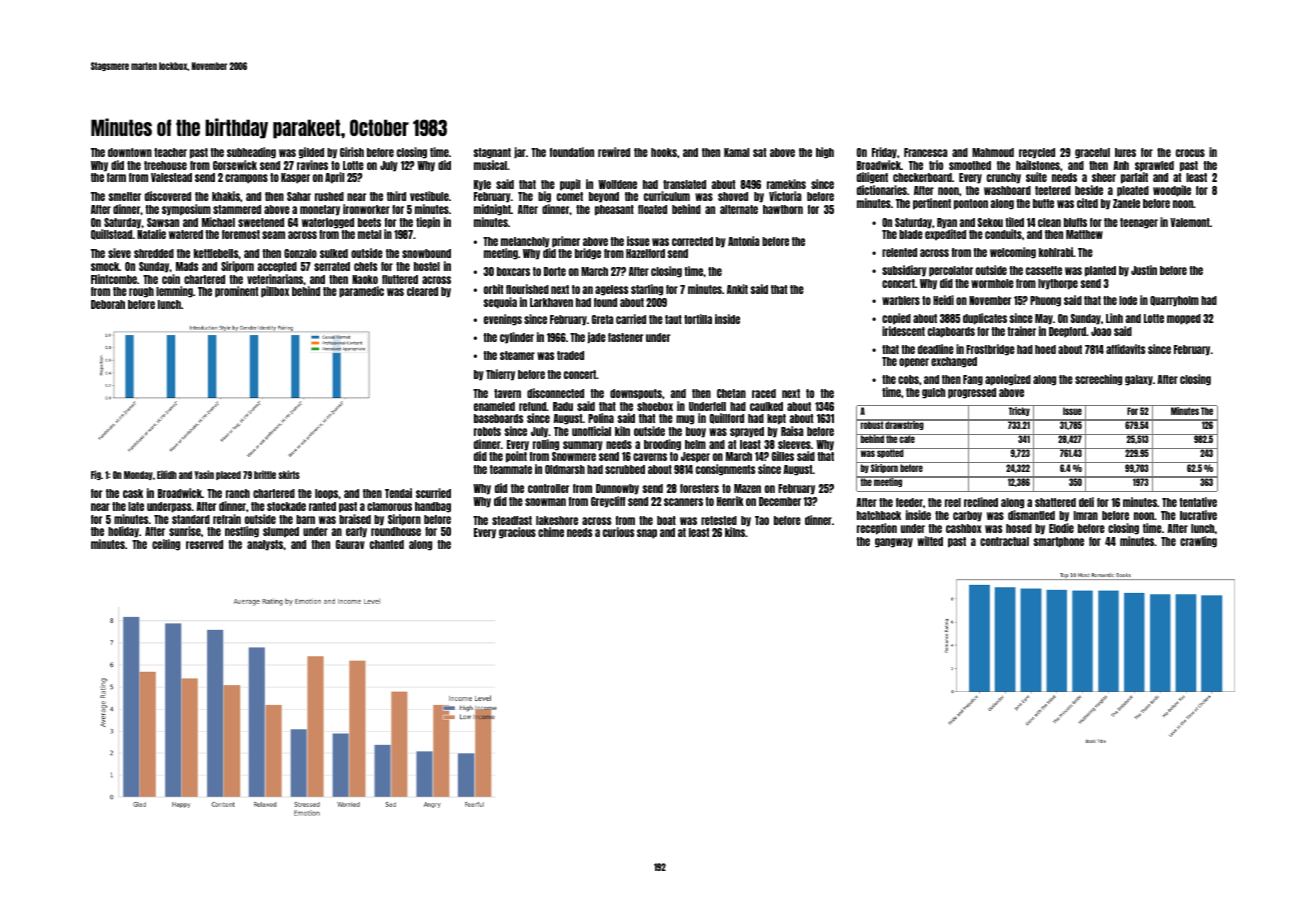 This screenshot has height=924, width=1308. I want to click on Michael, so click(218, 222).
